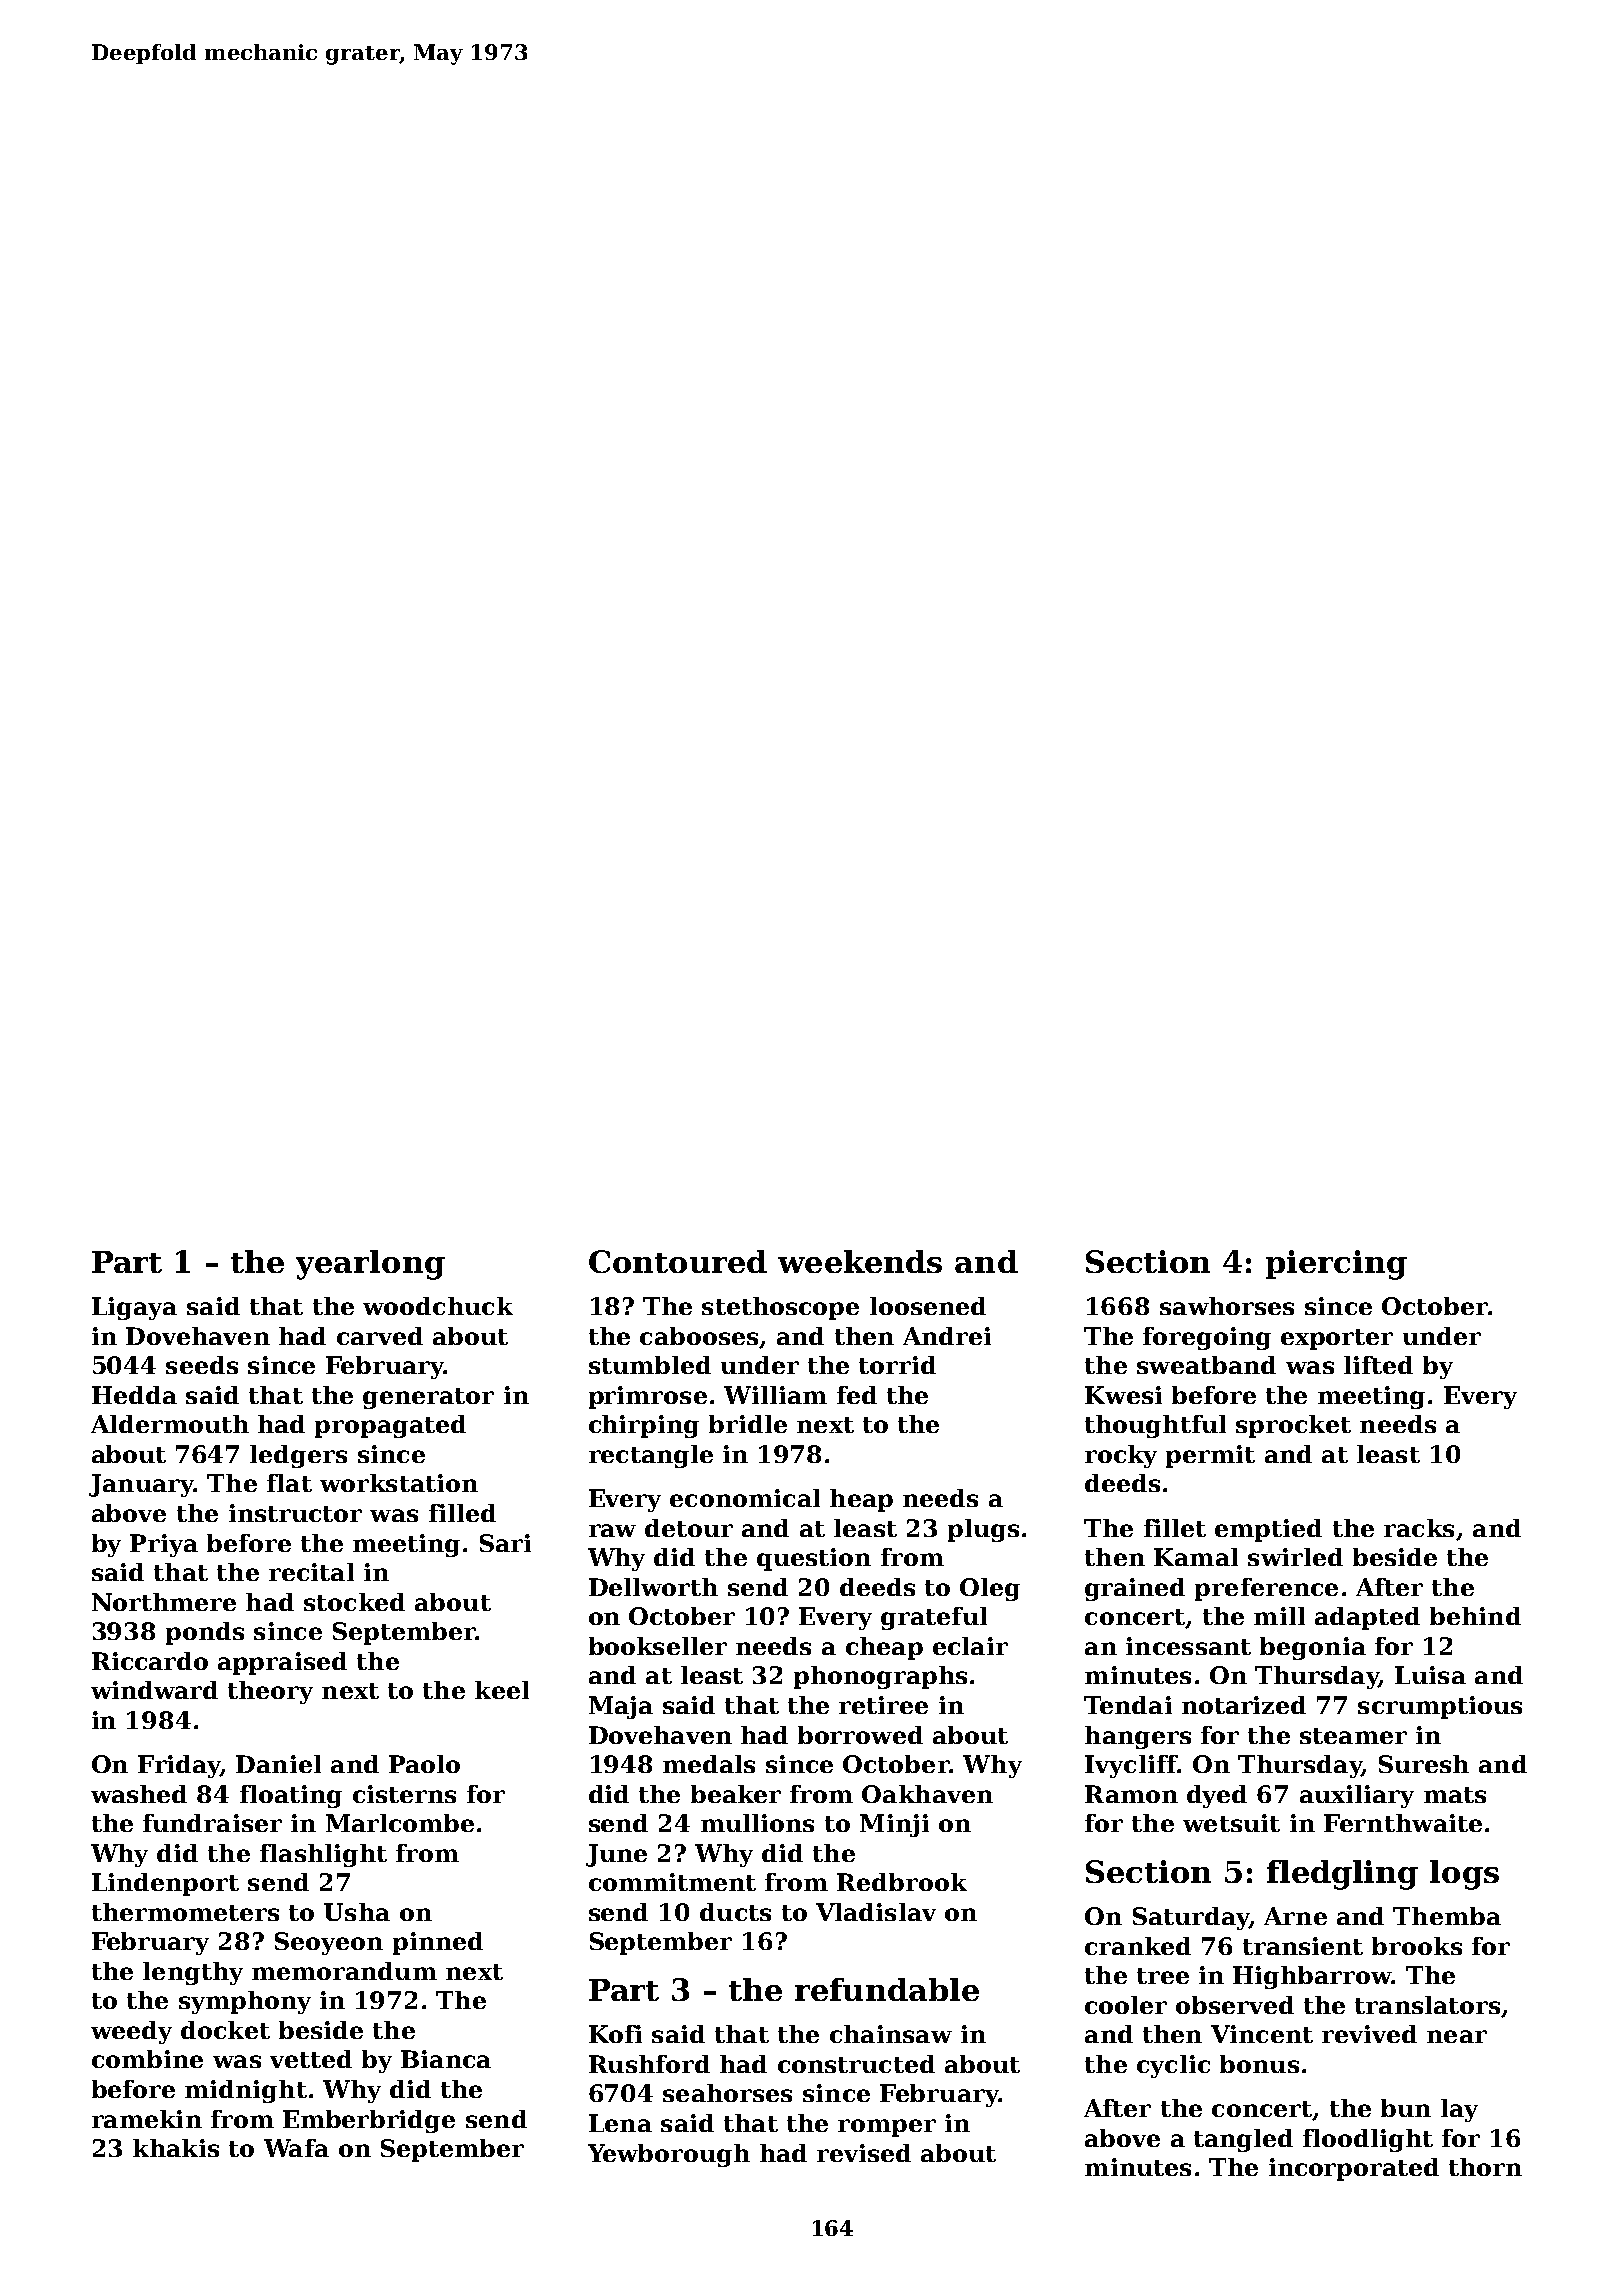 This document has width=1620, height=2292. I want to click on weekends, so click(860, 1261).
